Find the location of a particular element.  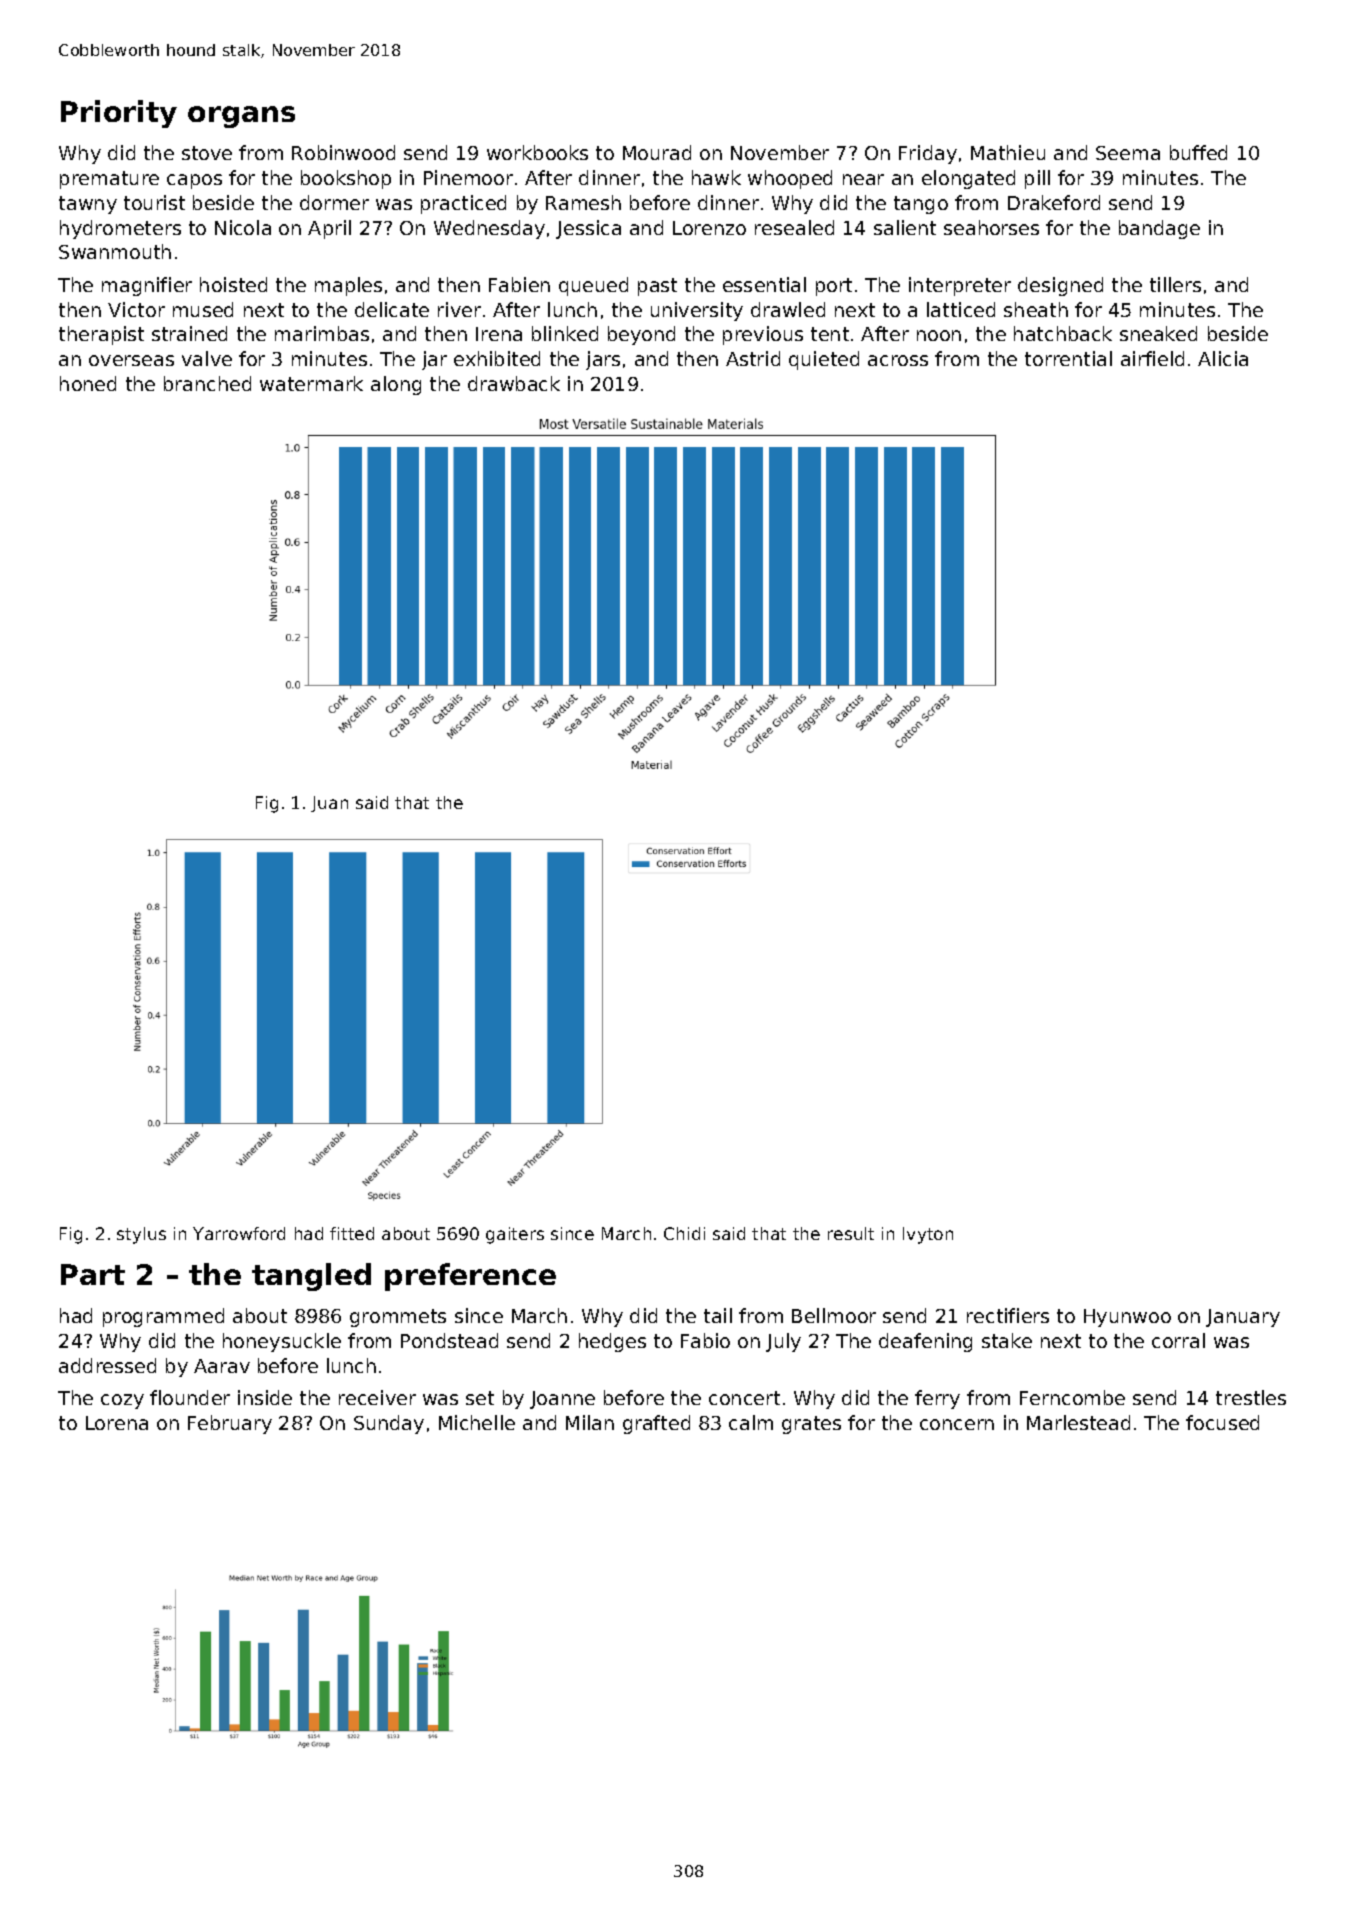

Priority is located at coordinates (119, 114).
